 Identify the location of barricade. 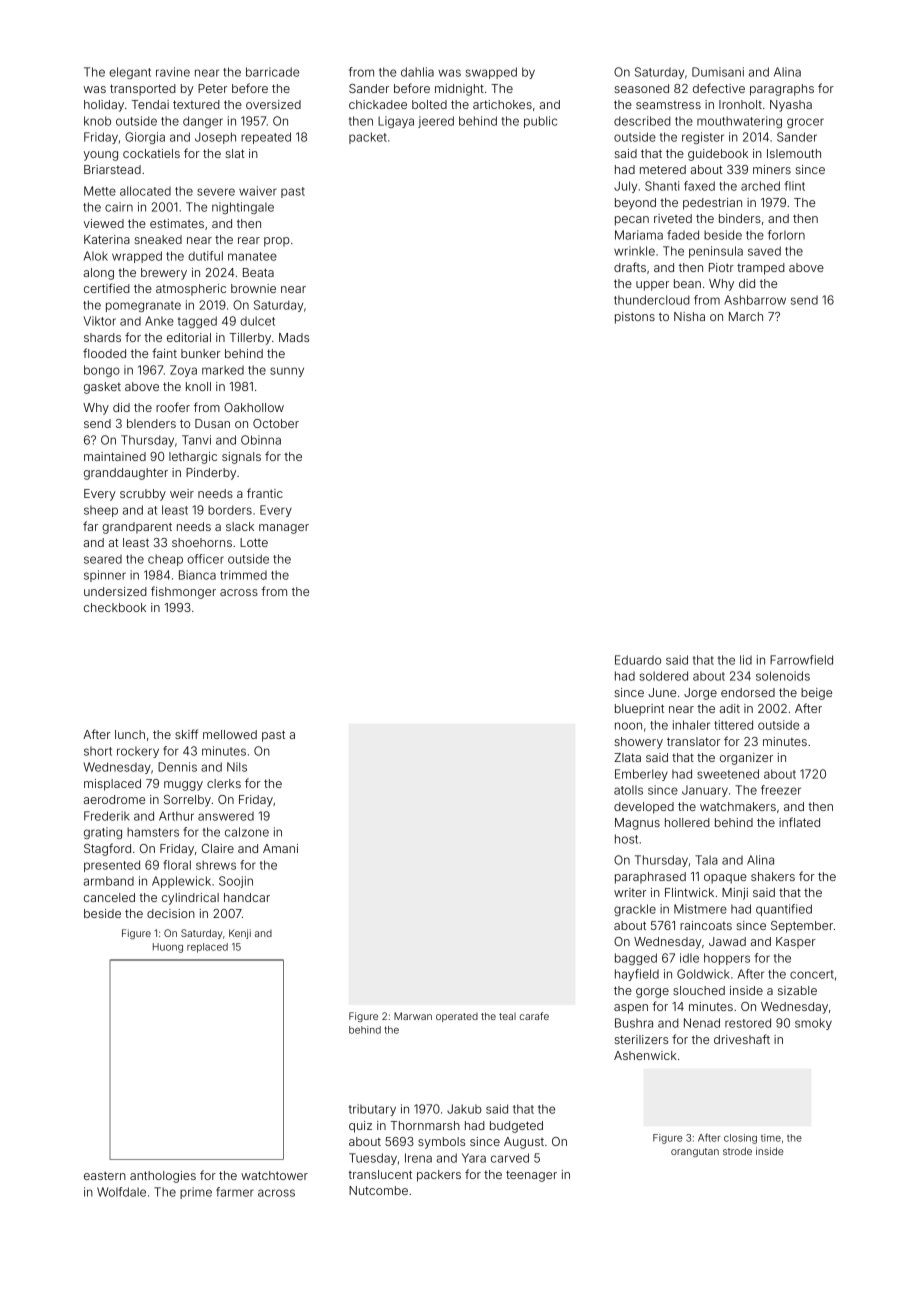
(272, 72).
